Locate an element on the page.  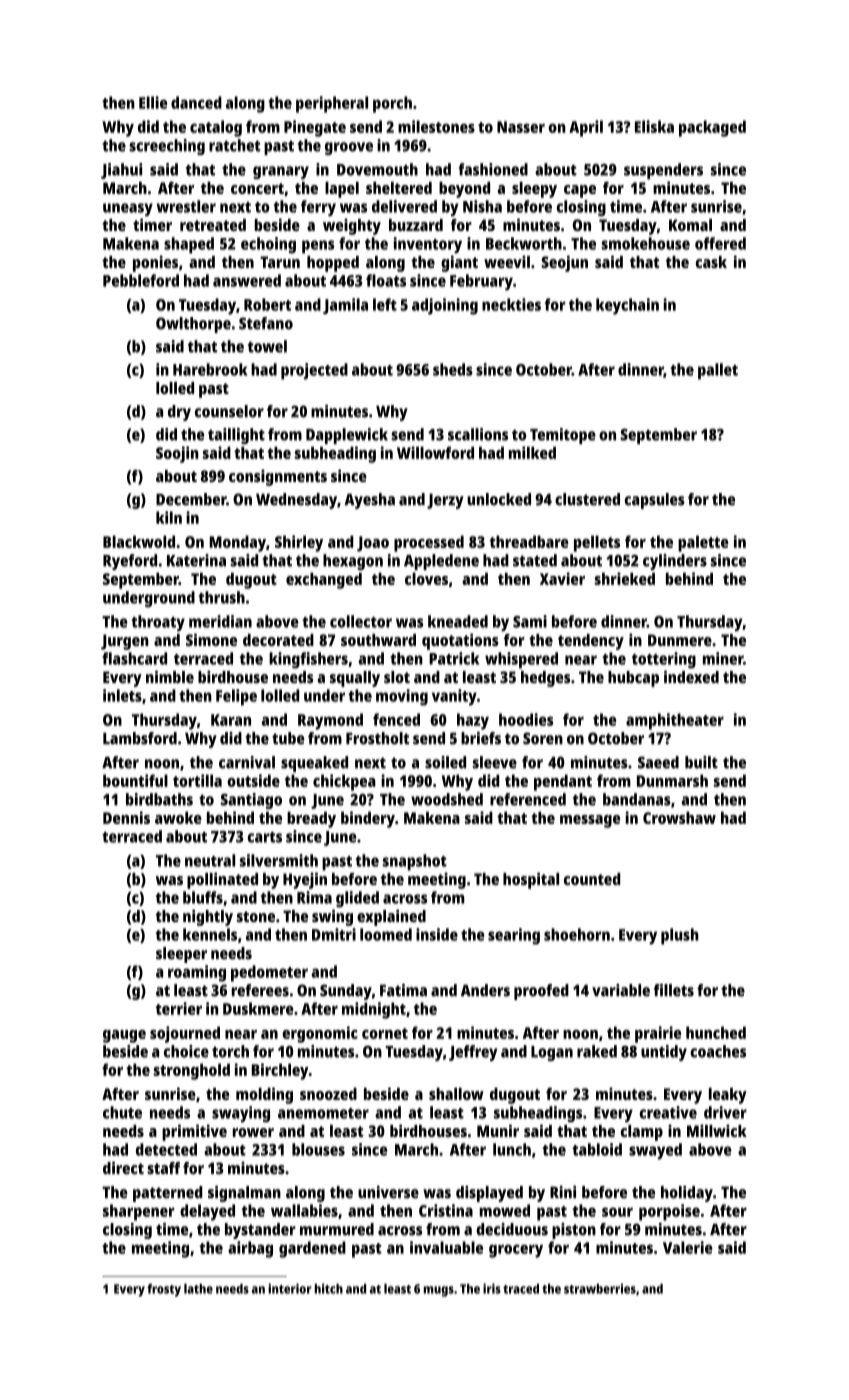
squally is located at coordinates (355, 679).
